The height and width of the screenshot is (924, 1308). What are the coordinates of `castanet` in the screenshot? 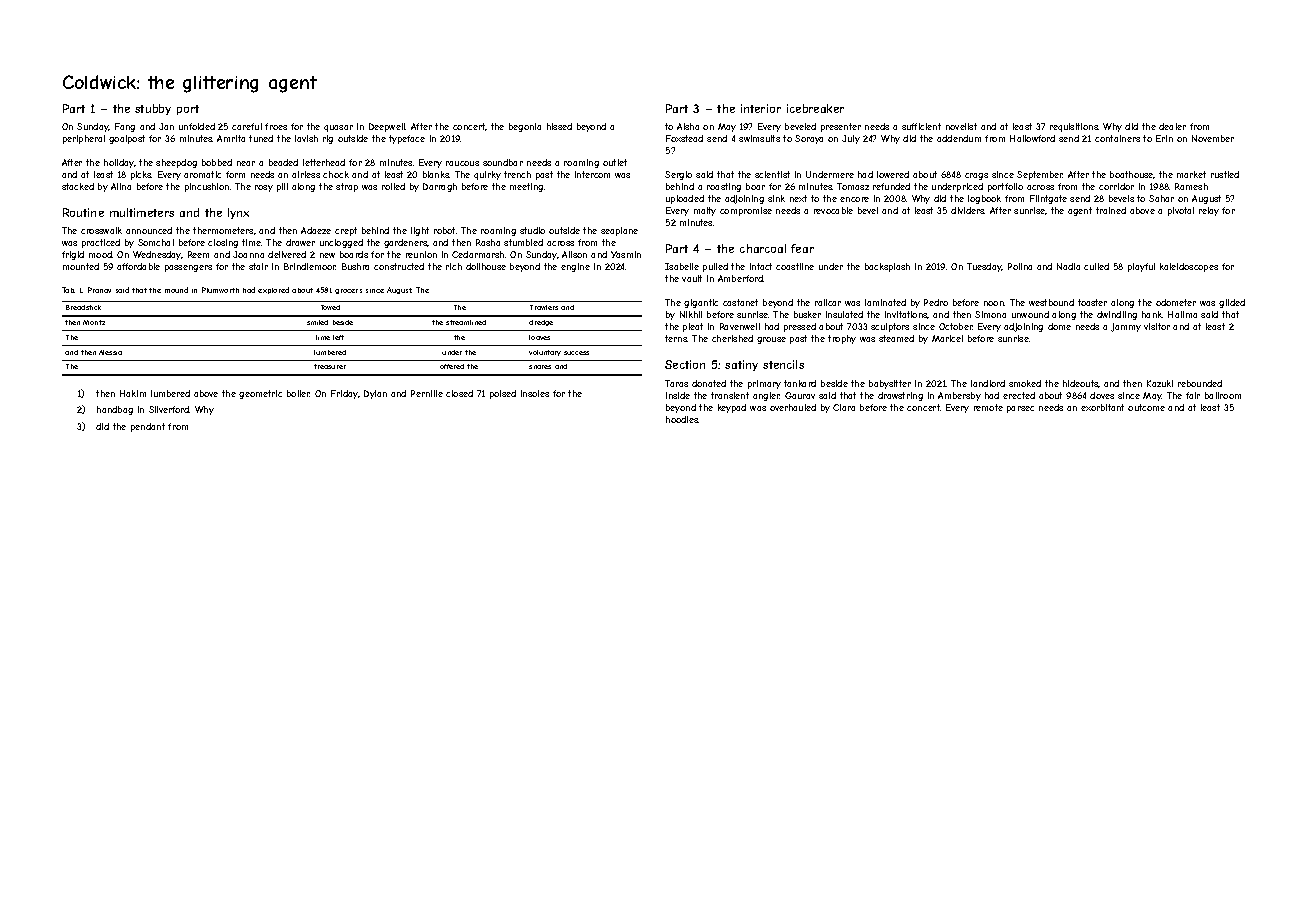 It's located at (740, 302).
